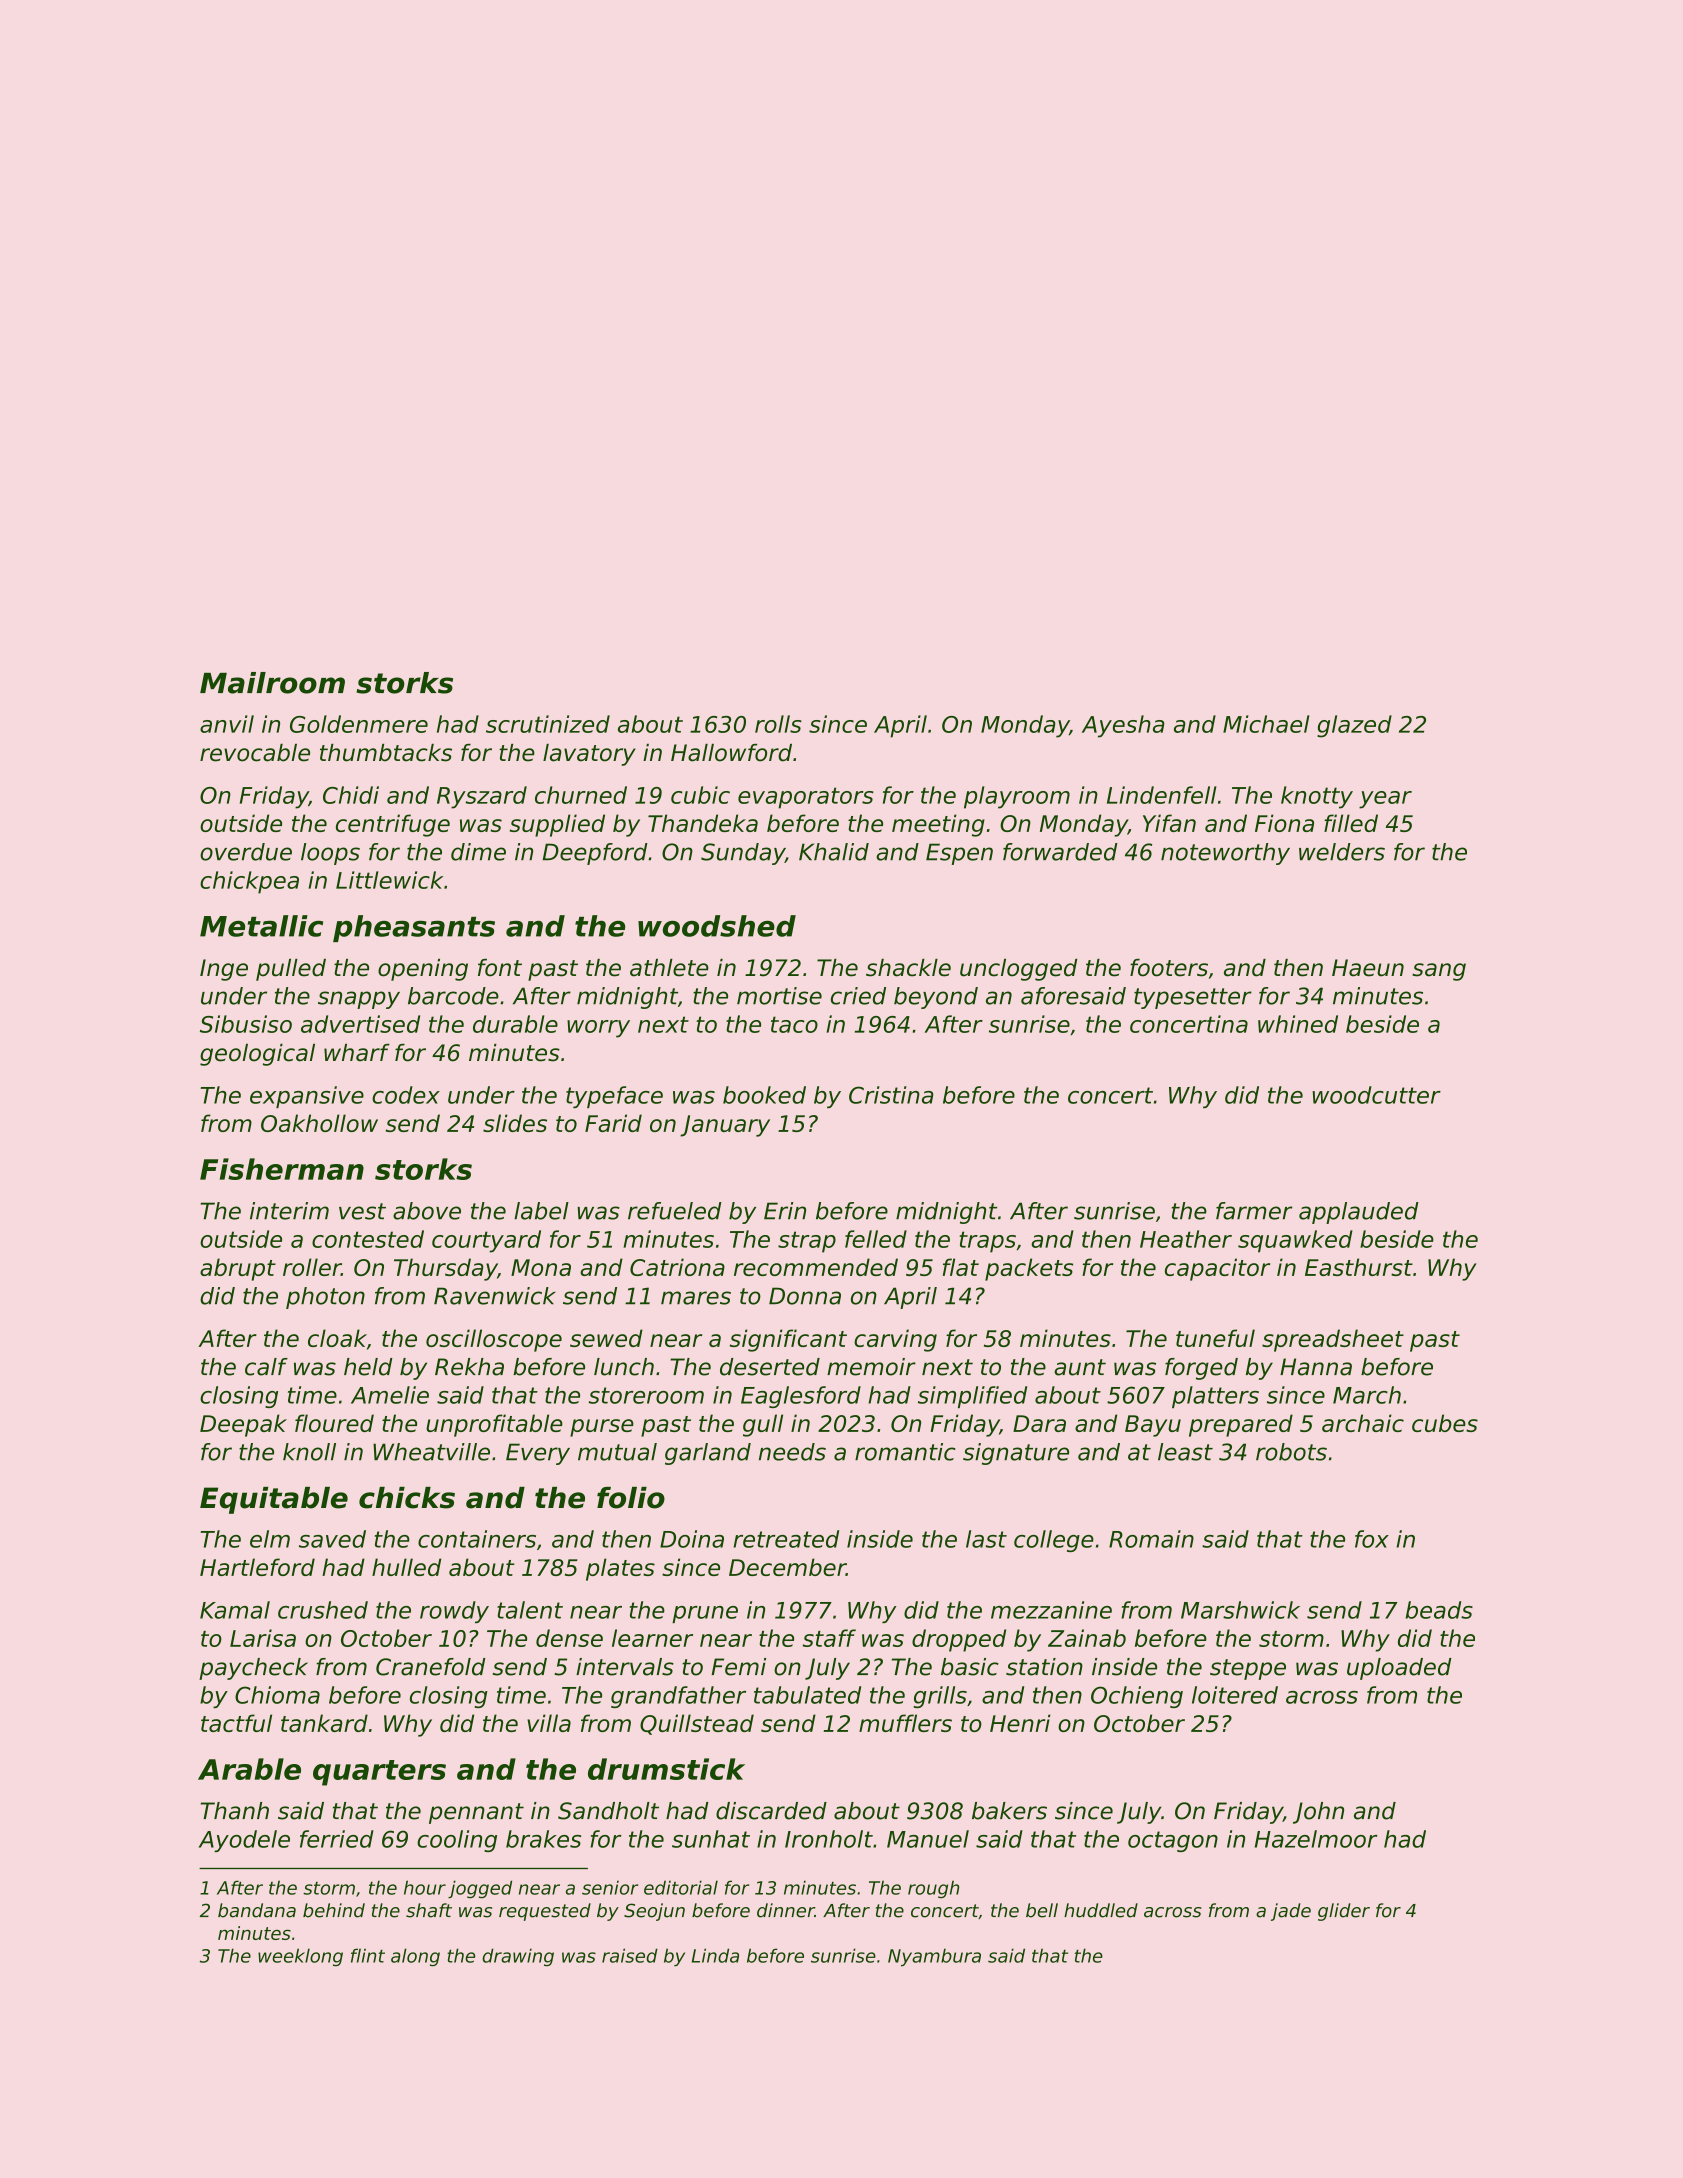 This page has width=1683, height=2178. What do you see at coordinates (705, 1614) in the page?
I see `prune` at bounding box center [705, 1614].
